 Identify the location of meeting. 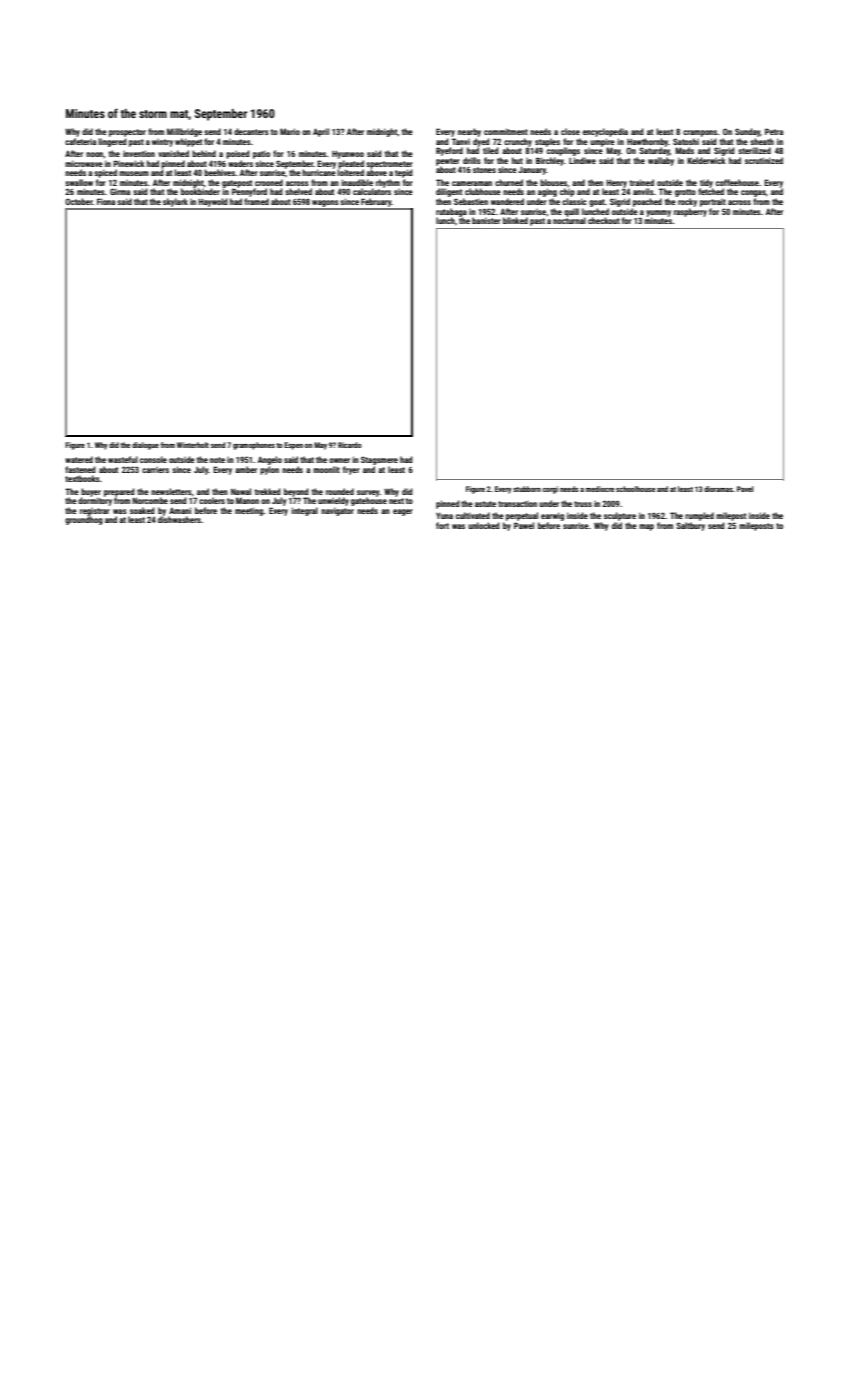
(249, 511).
